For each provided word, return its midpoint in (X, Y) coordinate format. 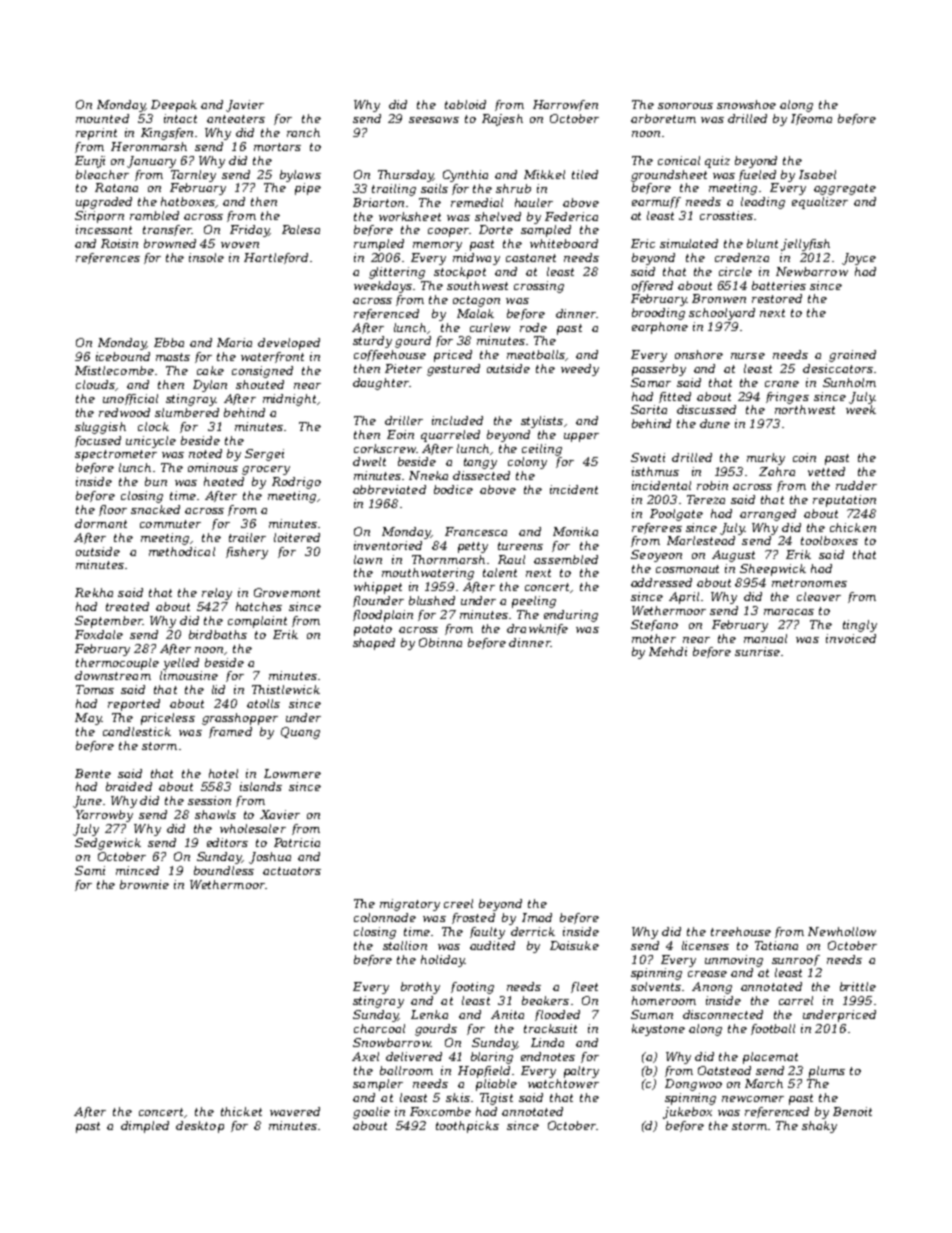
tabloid (465, 104)
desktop (200, 1127)
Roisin (119, 243)
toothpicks (467, 1127)
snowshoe (746, 104)
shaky (819, 1127)
